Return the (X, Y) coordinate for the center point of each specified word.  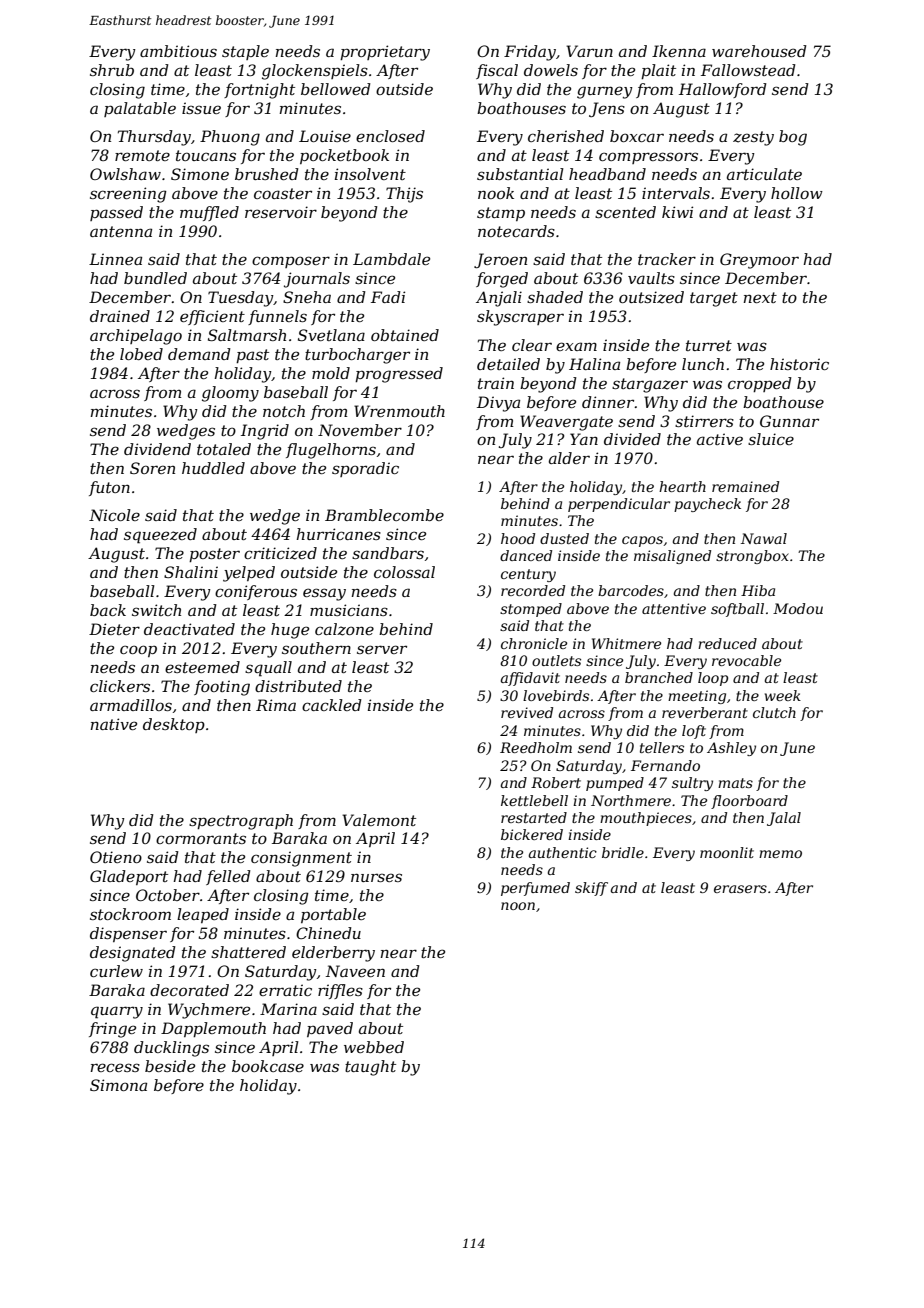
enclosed (390, 136)
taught (370, 1068)
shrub (112, 70)
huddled (213, 468)
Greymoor (759, 261)
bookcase (268, 1066)
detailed (508, 364)
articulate (764, 174)
